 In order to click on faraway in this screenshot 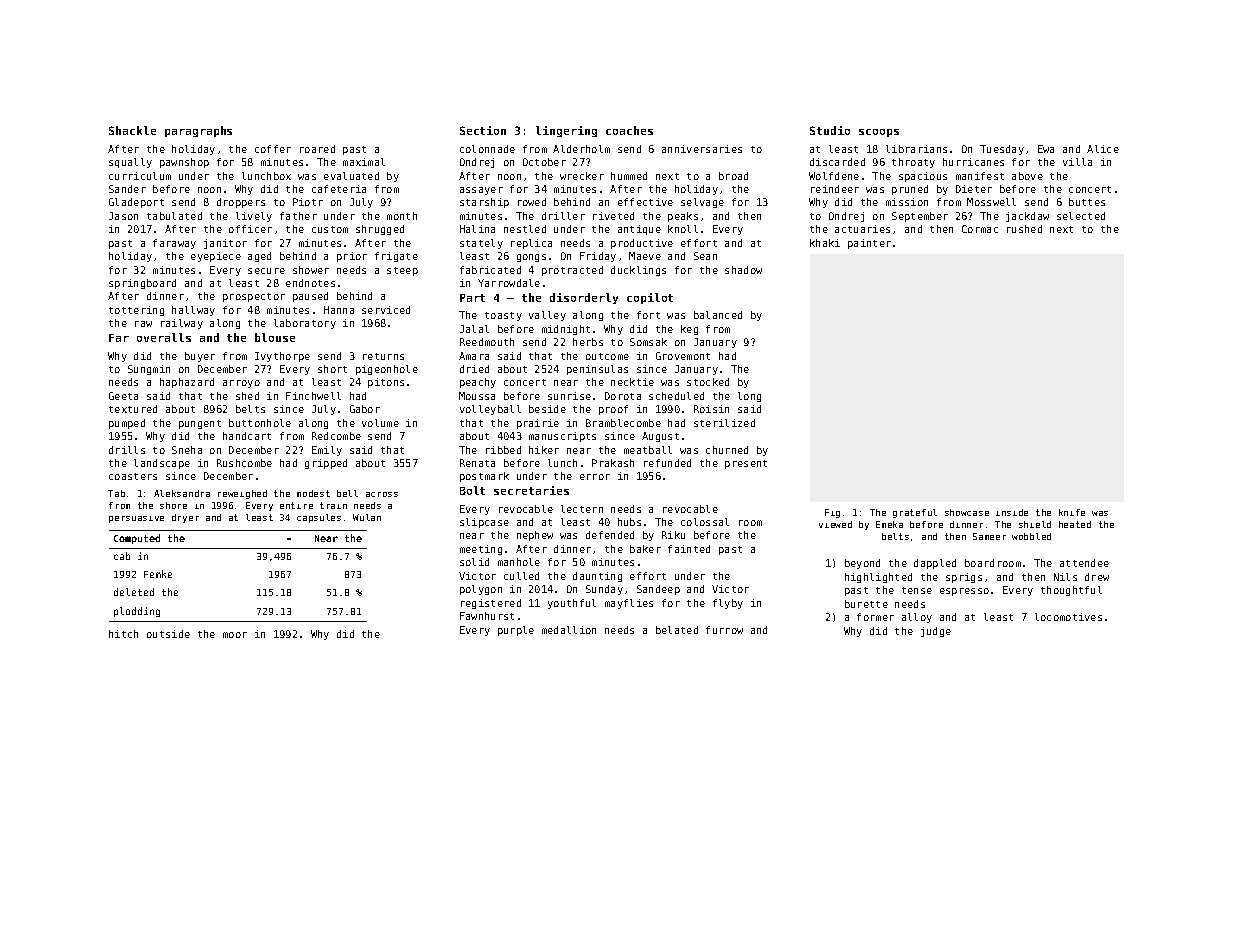, I will do `click(174, 244)`.
